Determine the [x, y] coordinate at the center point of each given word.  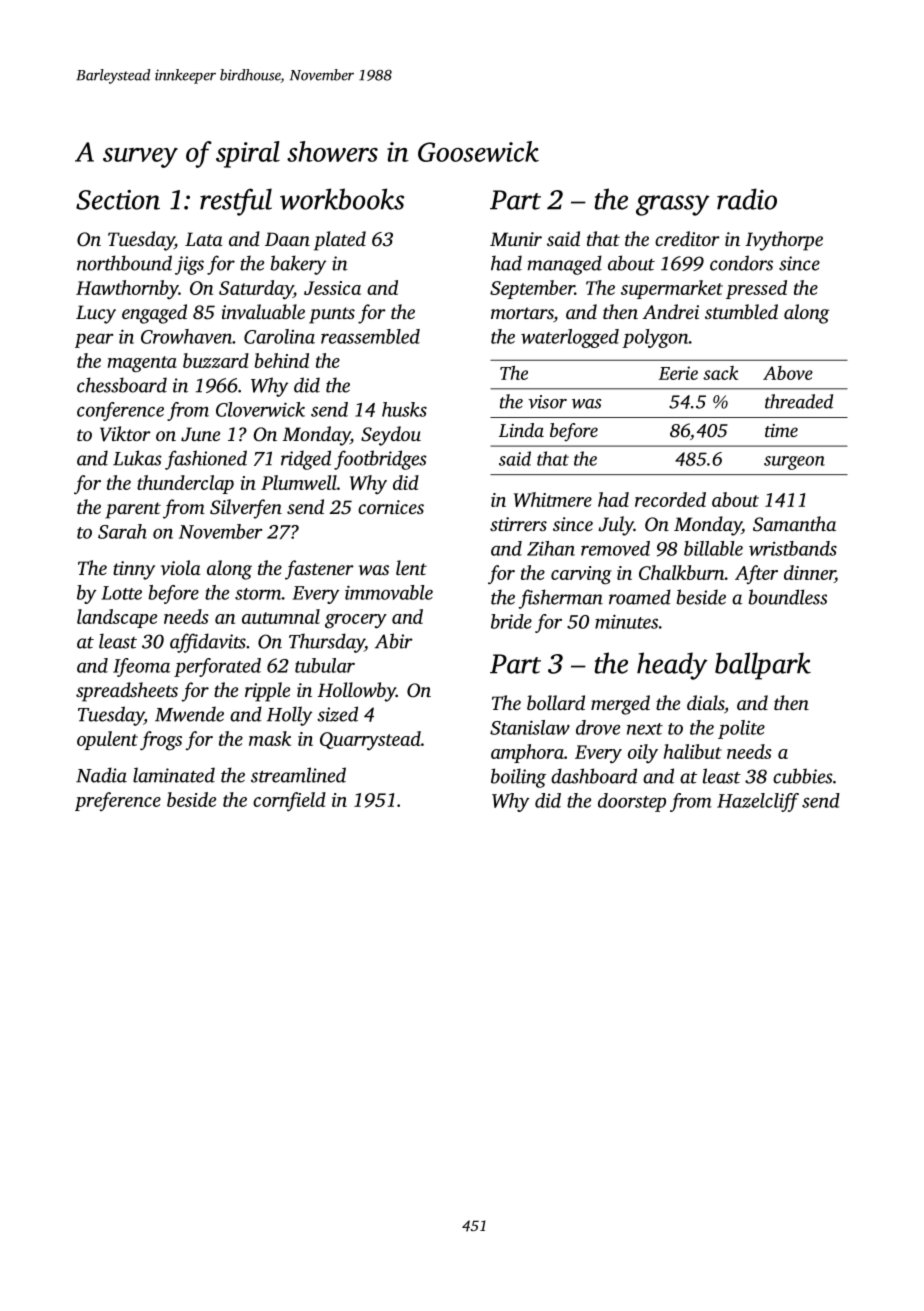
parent [133, 510]
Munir [516, 239]
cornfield [289, 801]
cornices [391, 507]
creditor [687, 238]
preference [118, 801]
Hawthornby [127, 289]
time [781, 430]
